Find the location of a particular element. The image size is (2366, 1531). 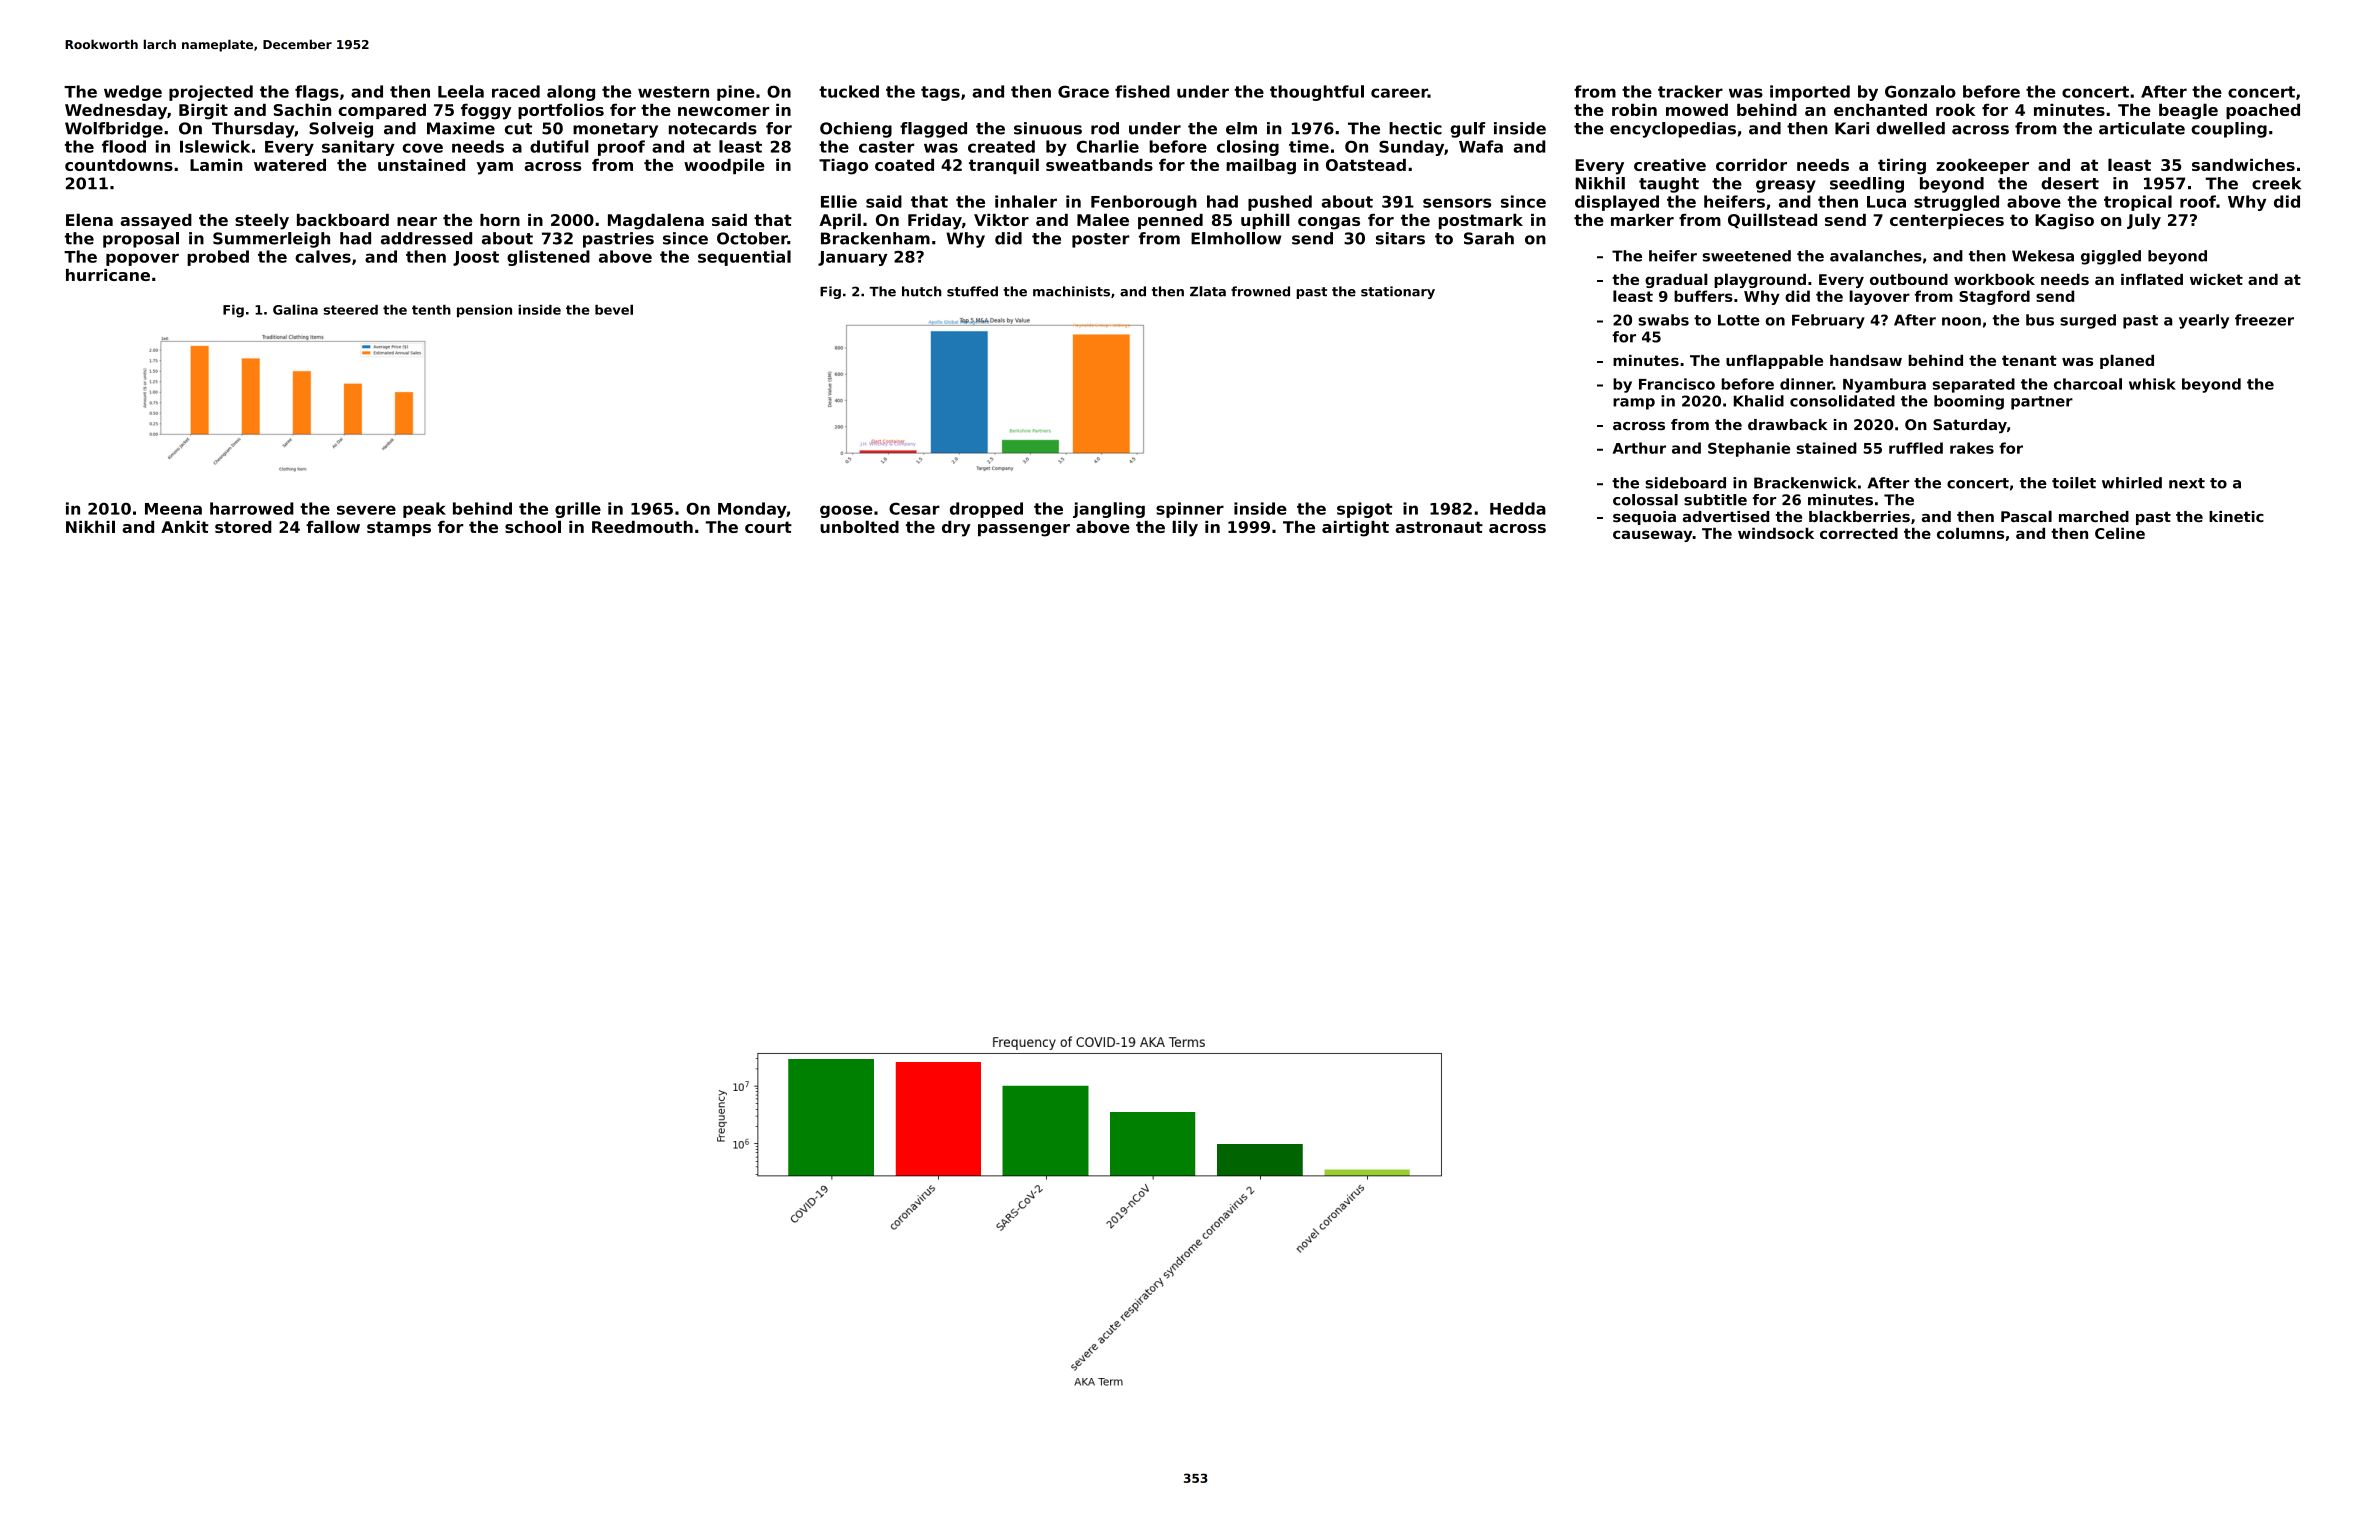

wedge is located at coordinates (133, 93).
